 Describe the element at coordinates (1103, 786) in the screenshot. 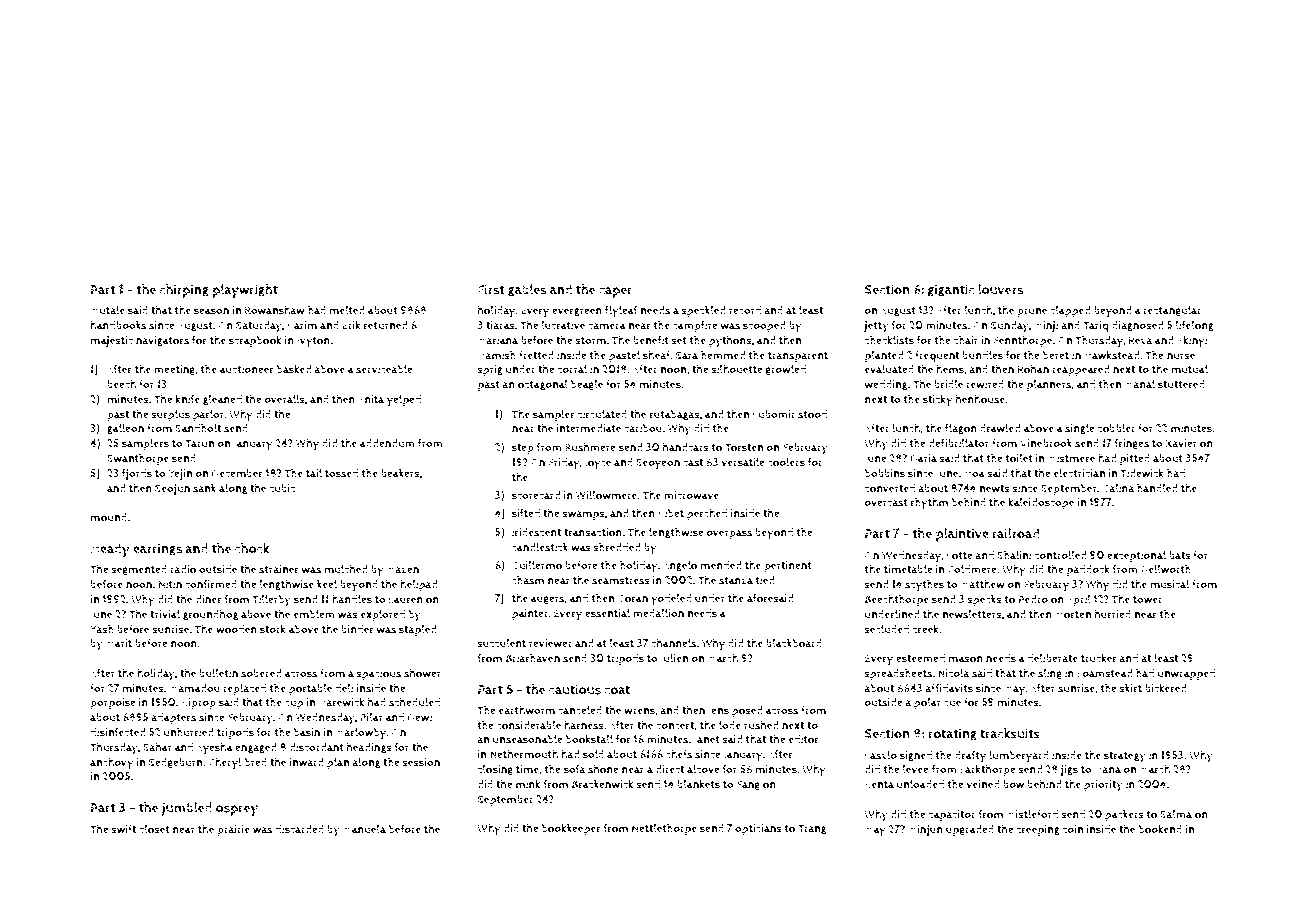

I see `priority` at that location.
